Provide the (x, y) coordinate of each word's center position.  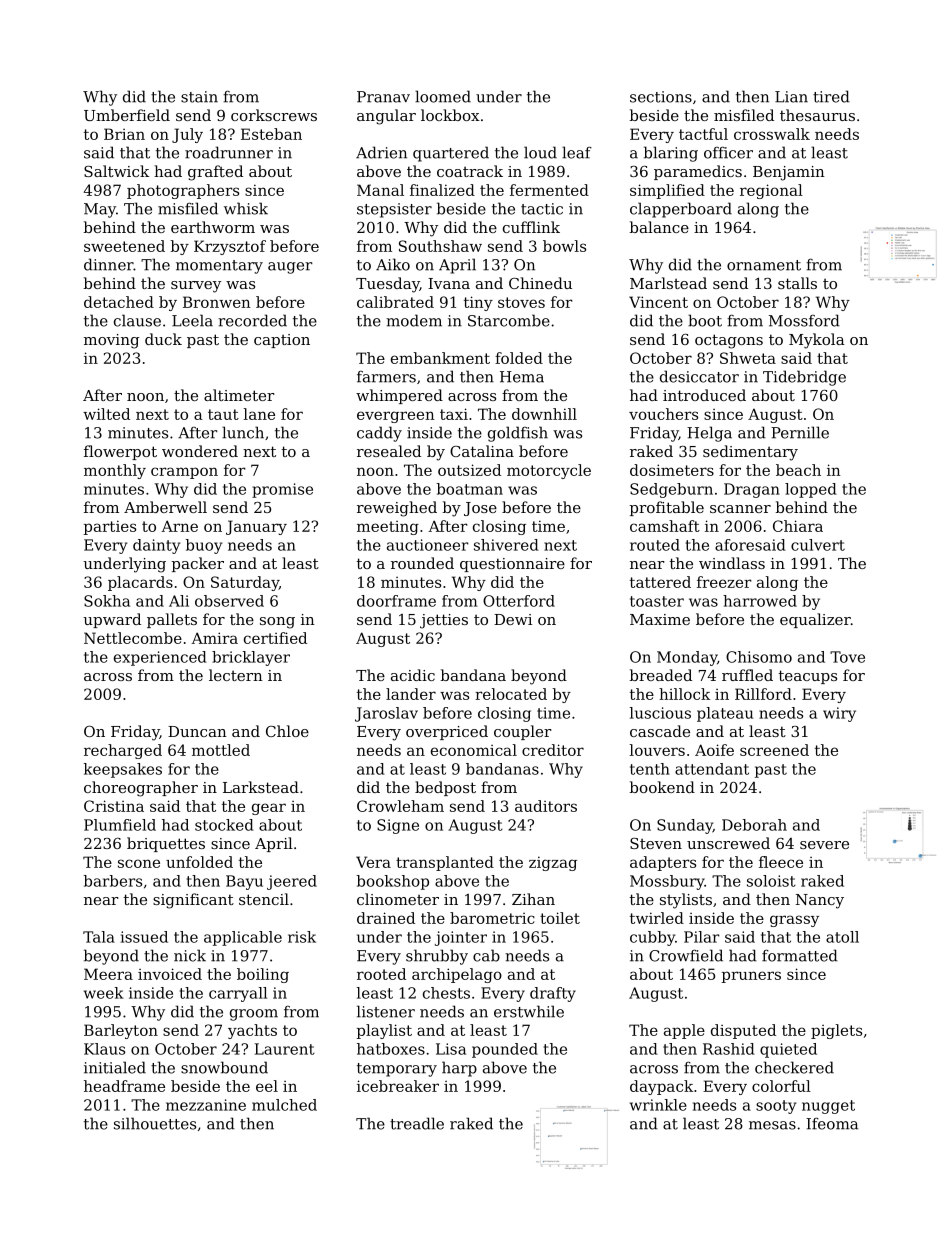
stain (199, 97)
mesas (772, 1125)
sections (661, 97)
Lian (791, 97)
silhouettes (155, 1123)
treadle (417, 1123)
